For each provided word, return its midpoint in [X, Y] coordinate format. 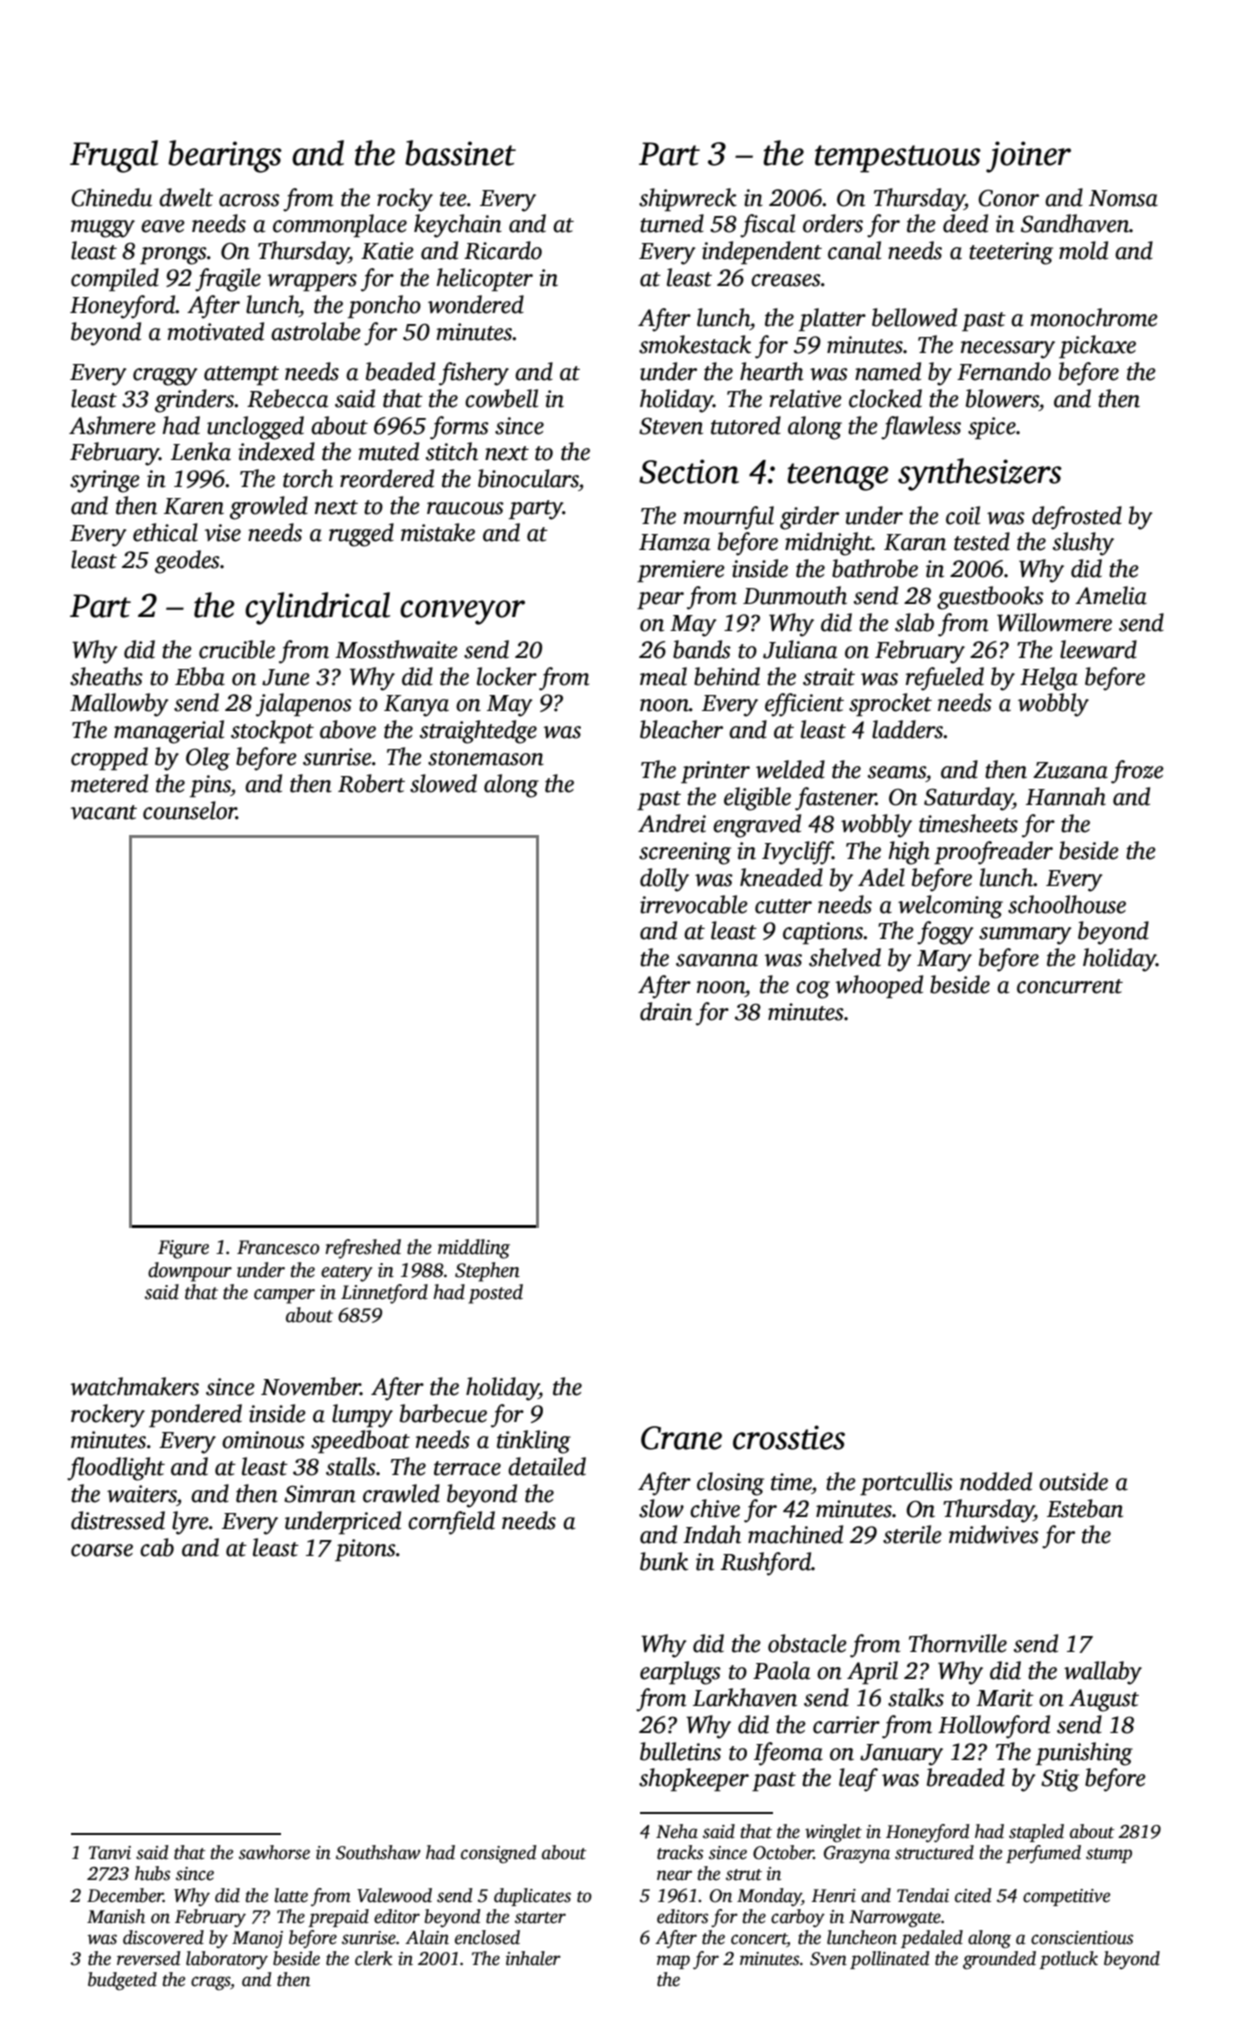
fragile [228, 280]
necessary [1008, 350]
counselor [189, 810]
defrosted [1077, 518]
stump [1109, 1855]
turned [672, 223]
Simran [320, 1494]
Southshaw [378, 1852]
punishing [1084, 1754]
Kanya [416, 706]
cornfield [451, 1523]
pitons [365, 1550]
